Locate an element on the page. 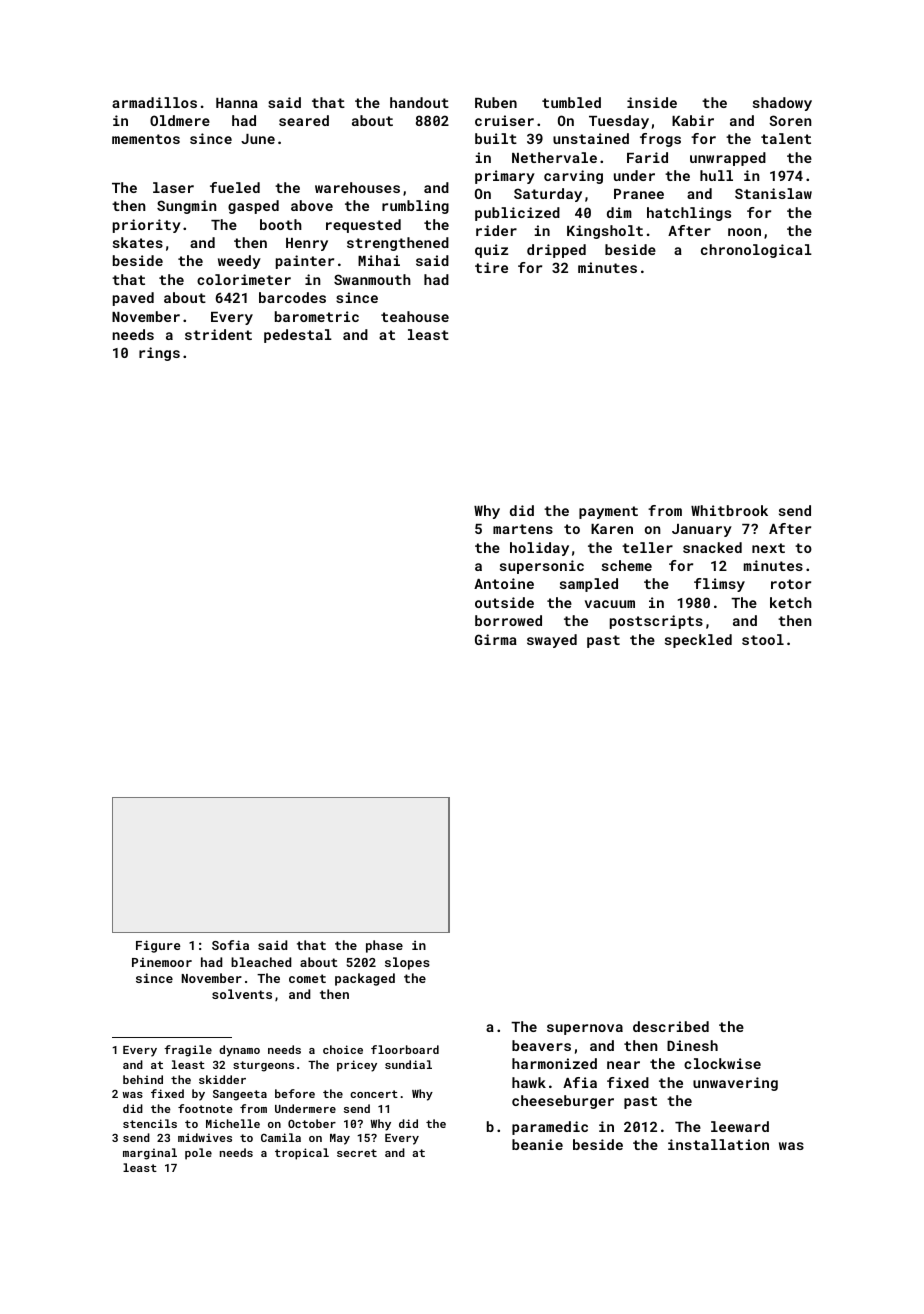 This image has width=924, height=1314. described is located at coordinates (671, 1026).
